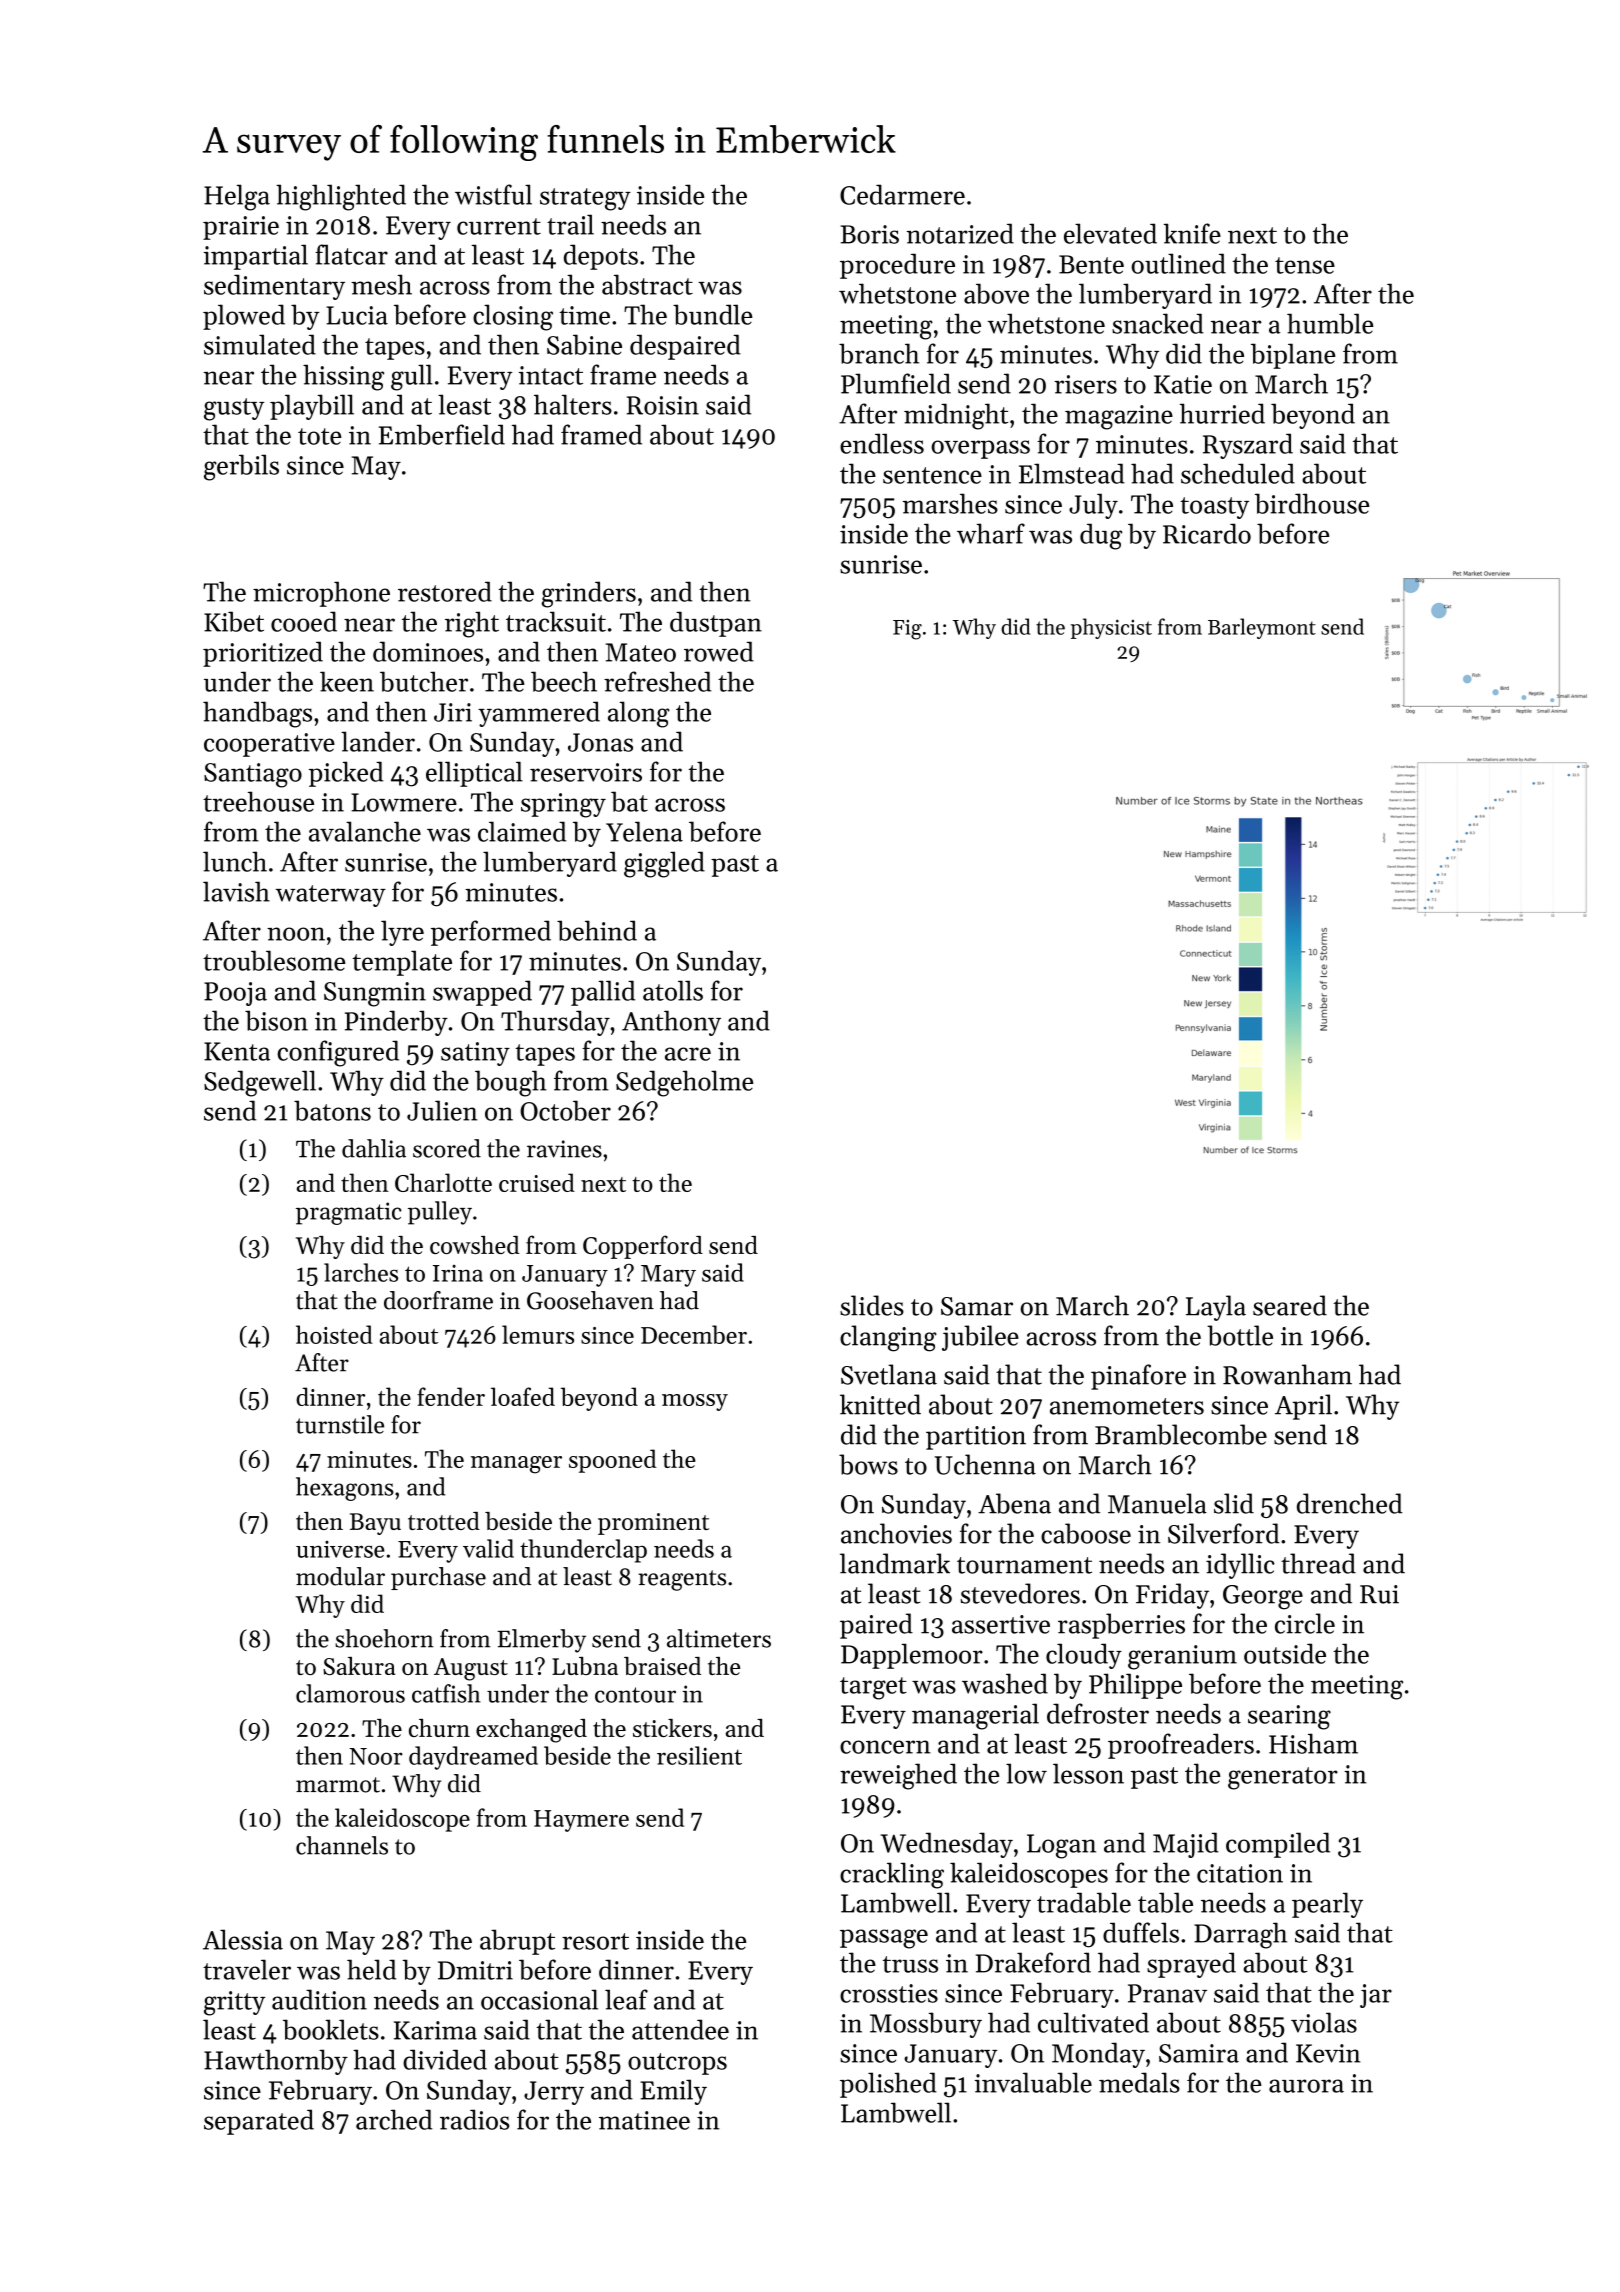  What do you see at coordinates (1111, 628) in the screenshot?
I see `physicist` at bounding box center [1111, 628].
